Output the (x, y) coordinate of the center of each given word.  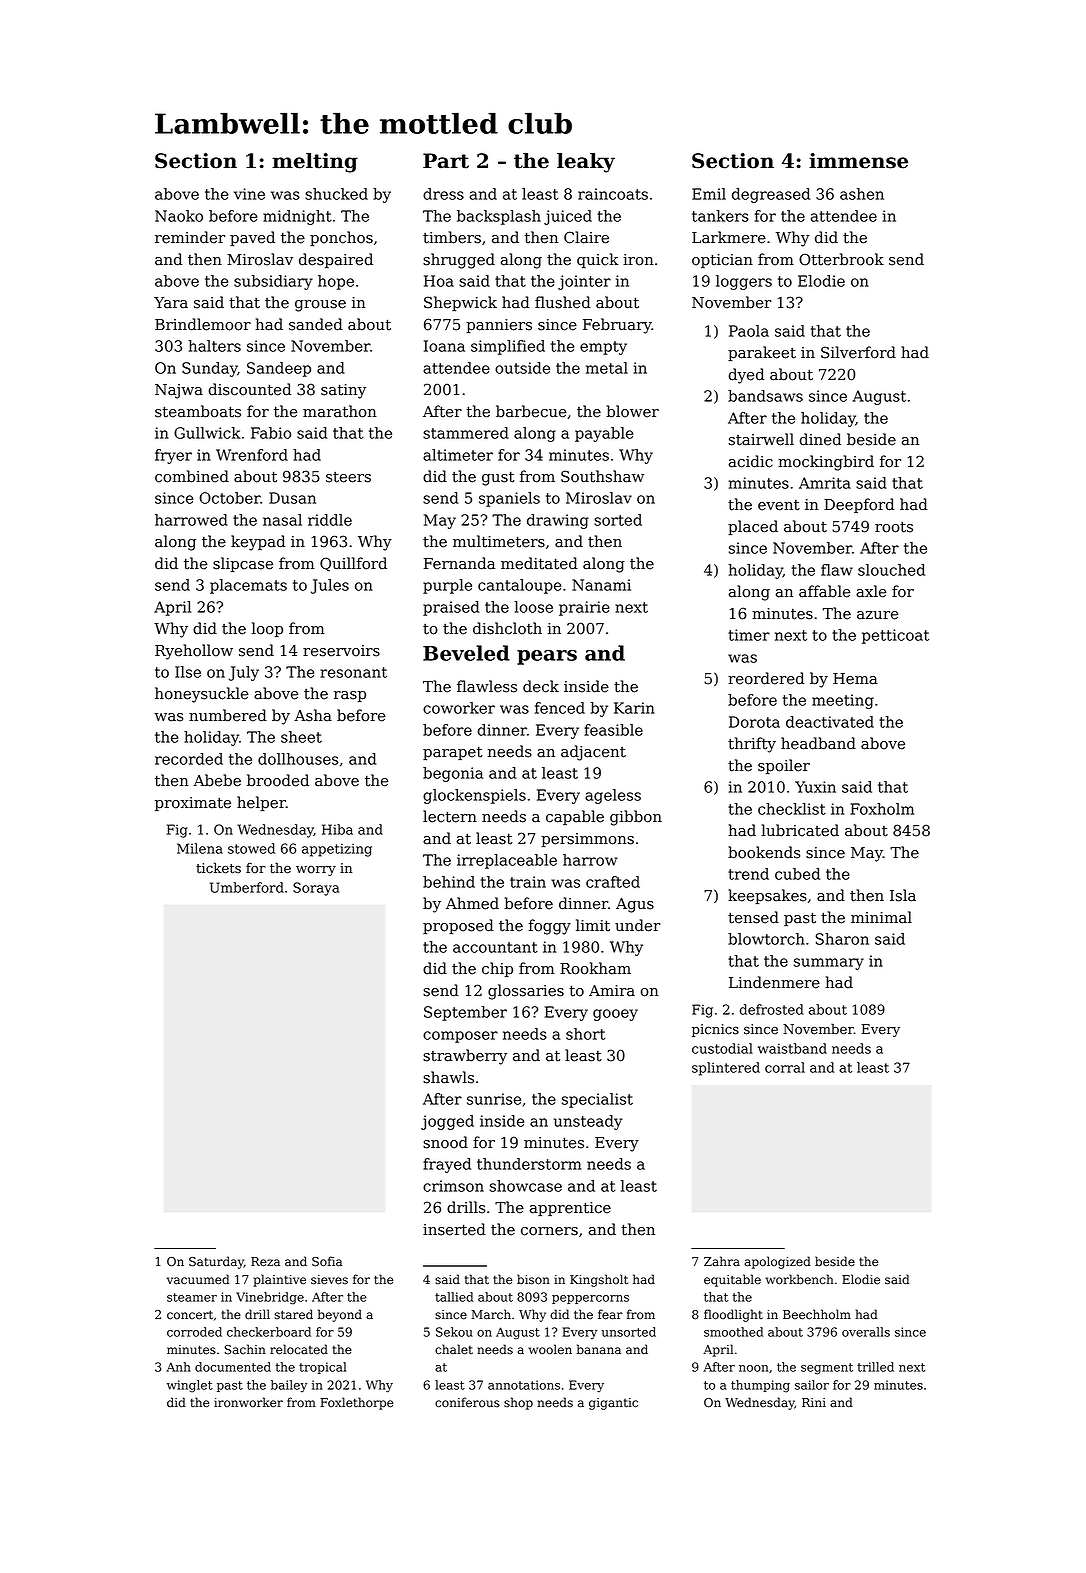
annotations (524, 1385)
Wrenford (252, 455)
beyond (340, 1315)
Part (446, 161)
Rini (814, 1402)
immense (858, 161)
